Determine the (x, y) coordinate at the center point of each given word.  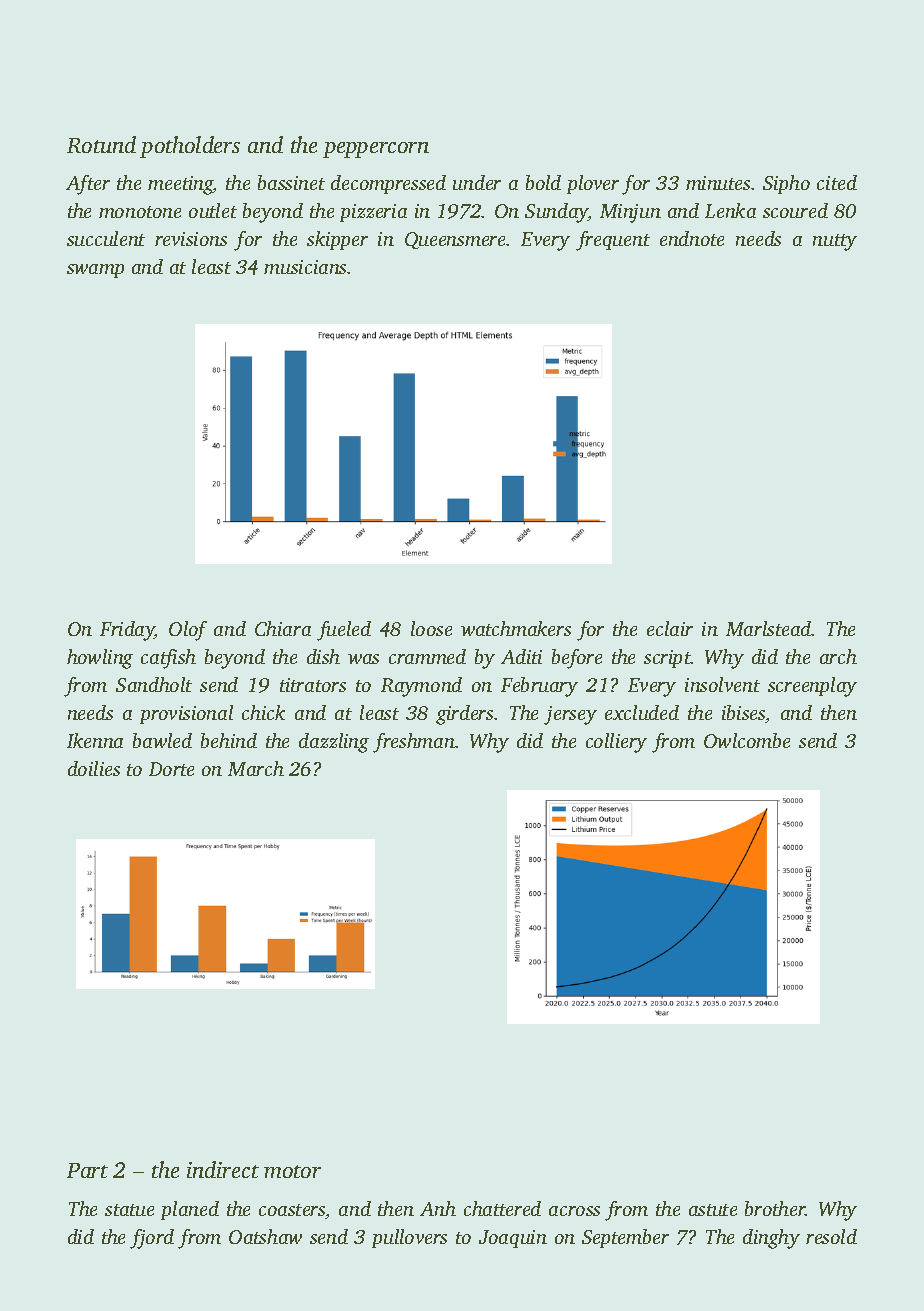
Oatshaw (265, 1236)
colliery (616, 743)
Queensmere (455, 240)
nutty (835, 242)
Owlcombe (747, 740)
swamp (95, 271)
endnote (692, 238)
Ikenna (95, 740)
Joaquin (513, 1239)
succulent (106, 238)
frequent (613, 241)
